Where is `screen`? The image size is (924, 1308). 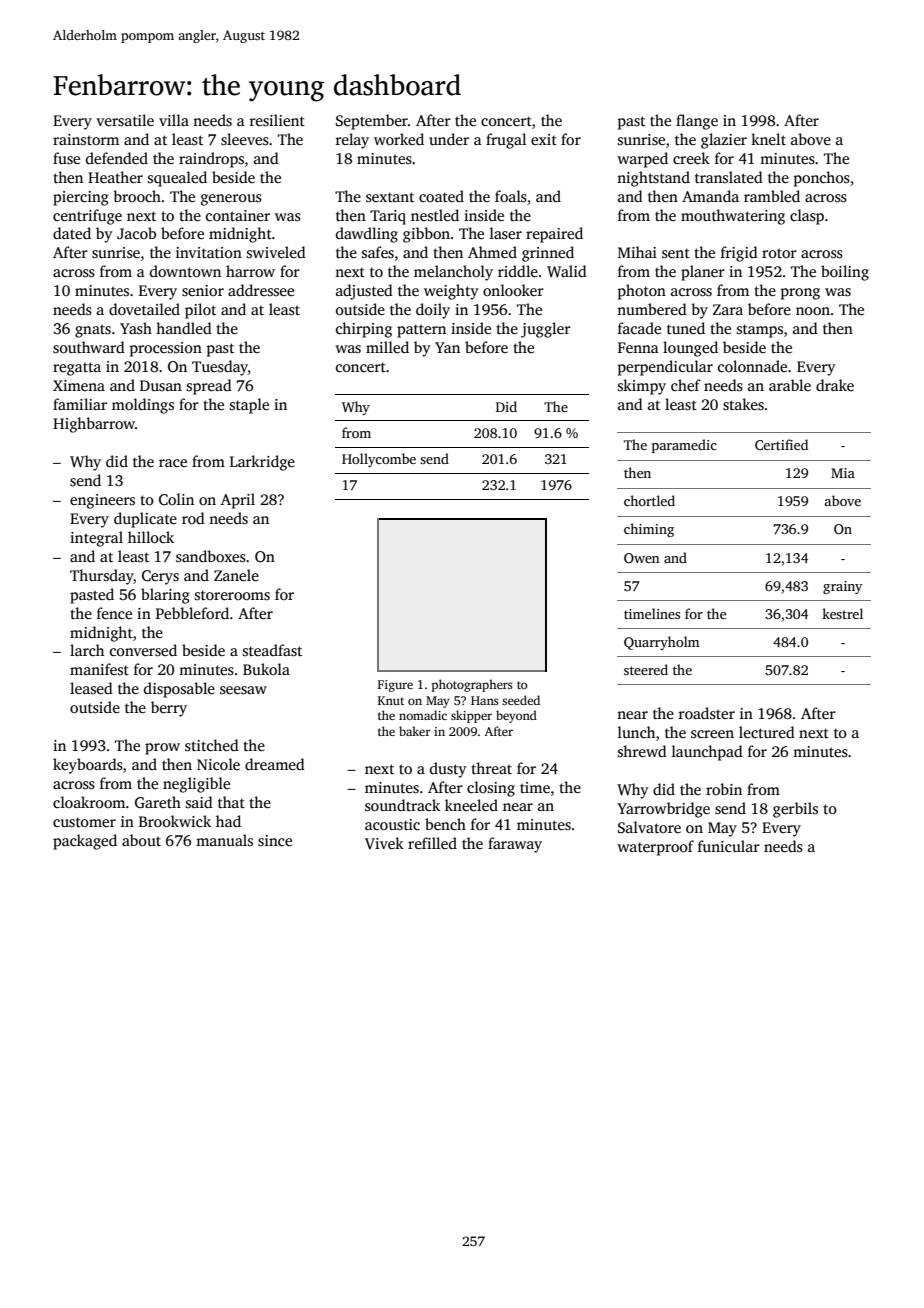 screen is located at coordinates (712, 734).
